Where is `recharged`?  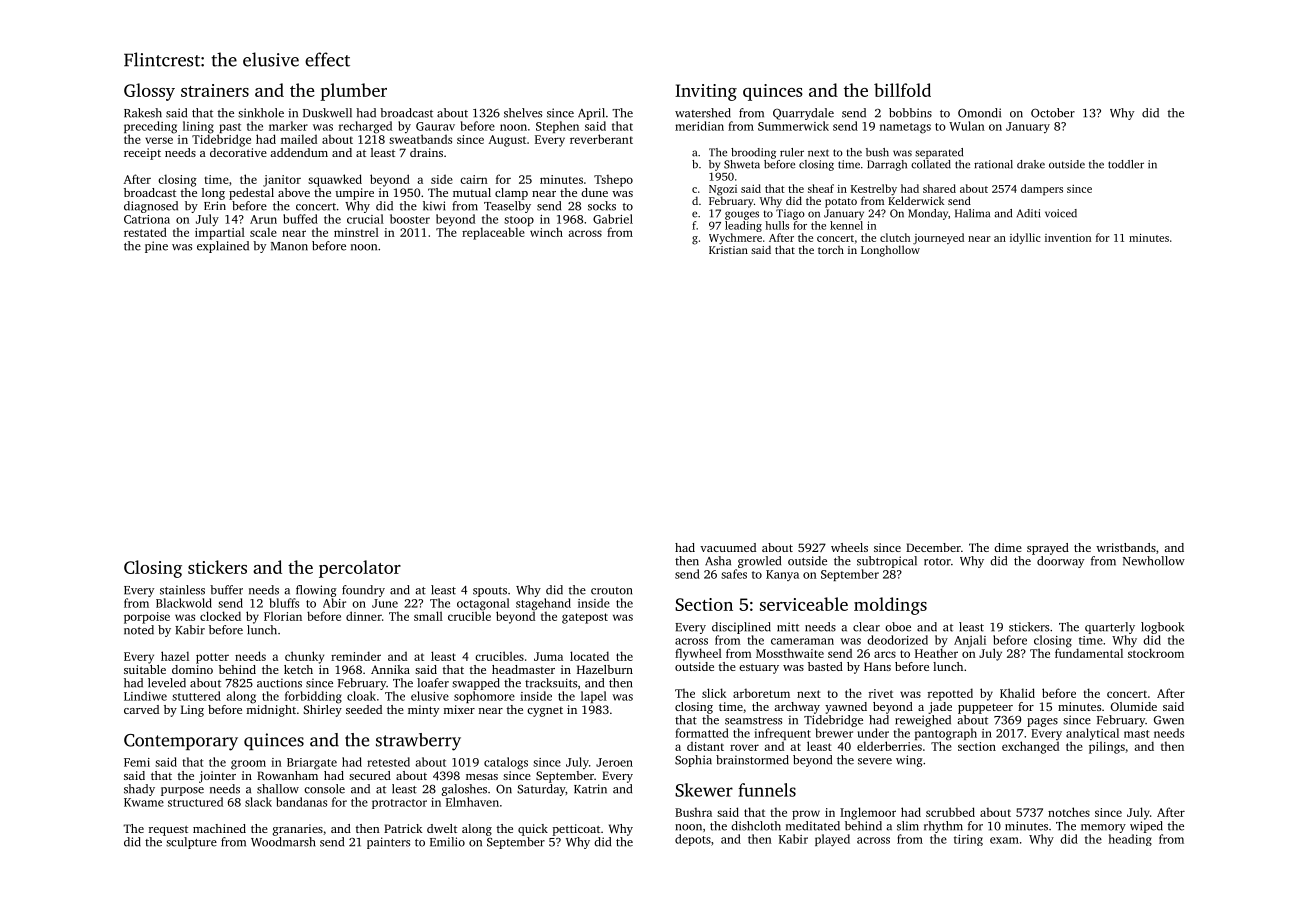 recharged is located at coordinates (365, 127).
